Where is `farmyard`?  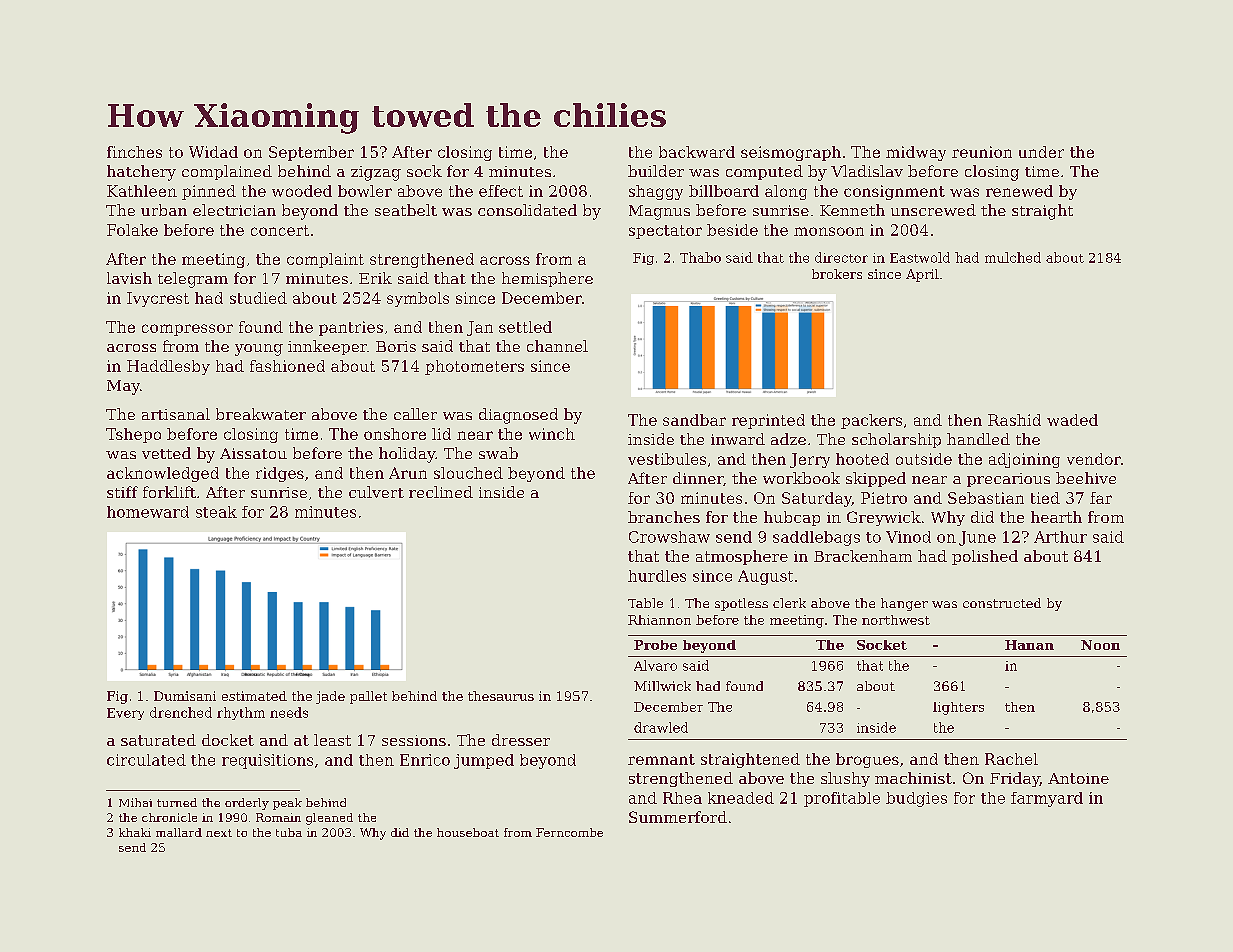
farmyard is located at coordinates (1047, 799).
